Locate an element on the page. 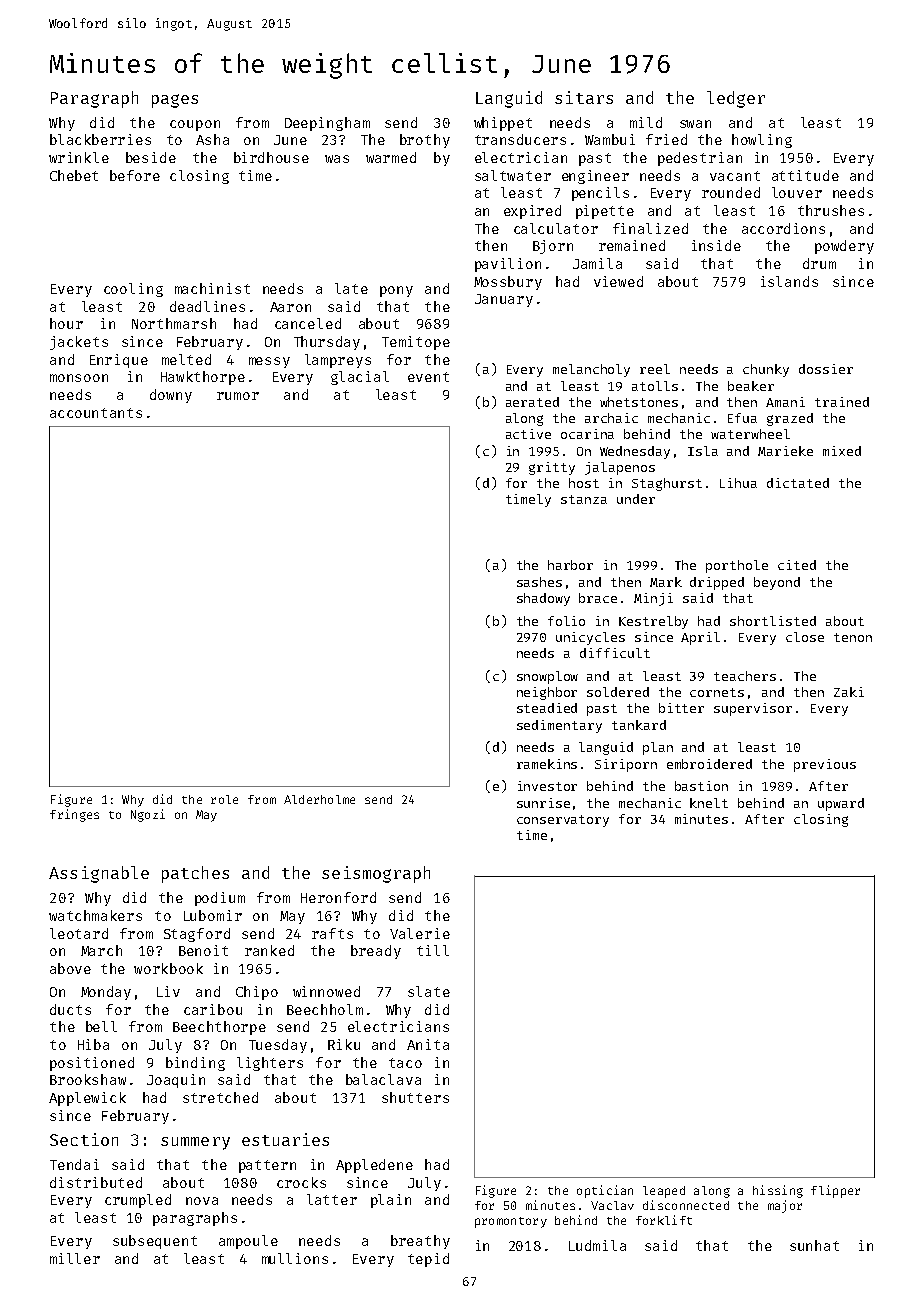  warmed is located at coordinates (391, 157).
